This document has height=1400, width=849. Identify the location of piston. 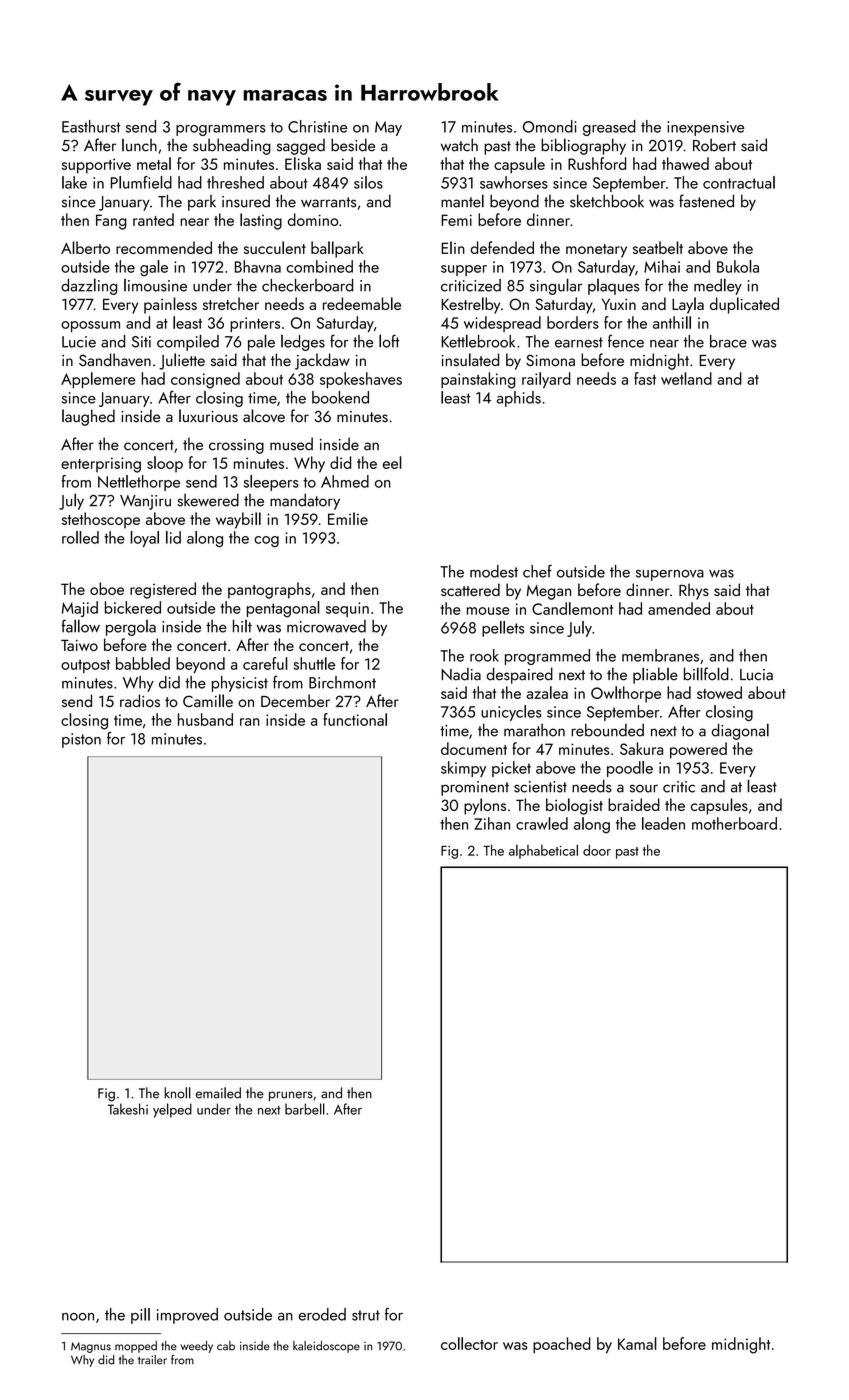
(81, 740).
